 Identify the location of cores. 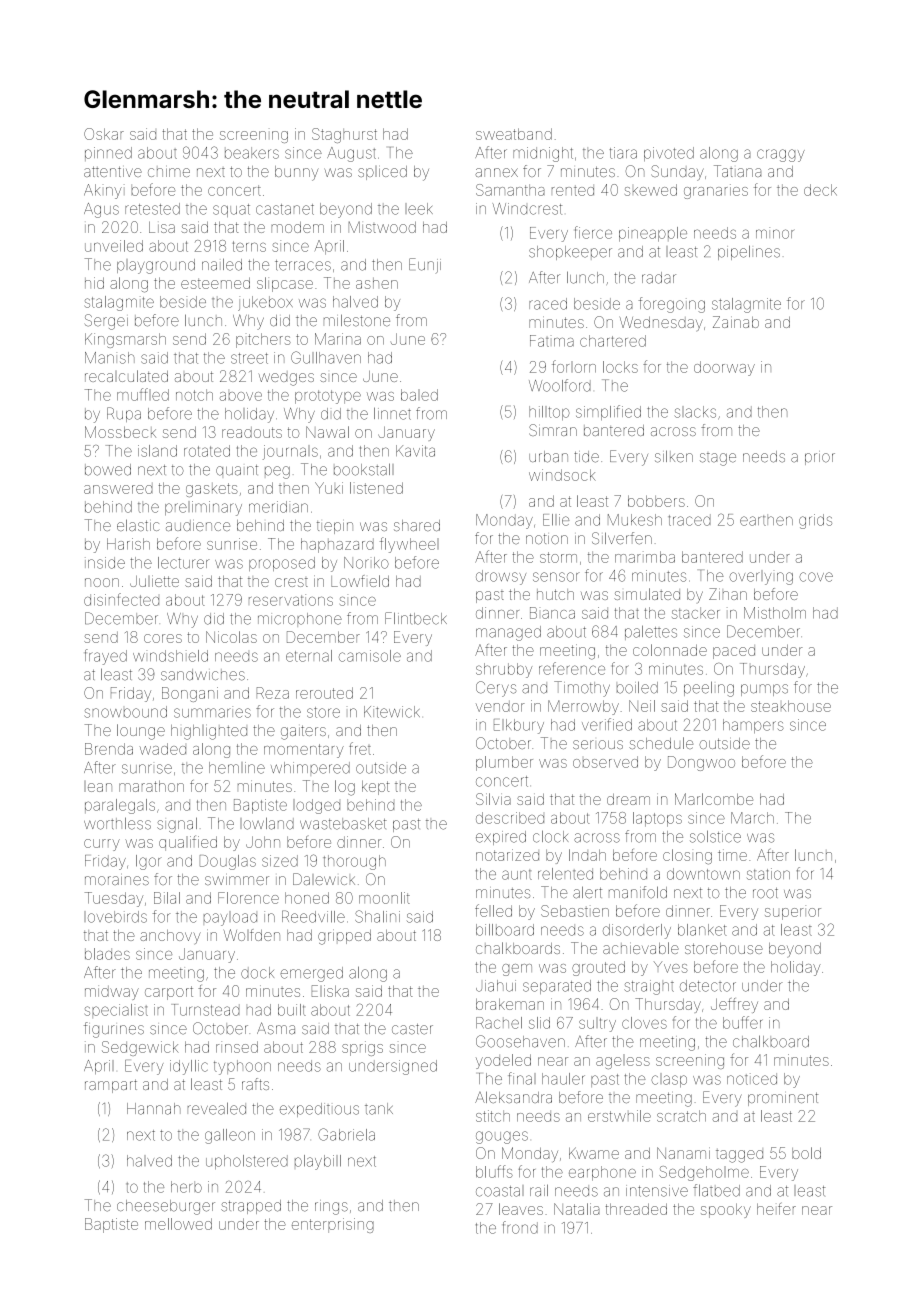
(163, 638).
